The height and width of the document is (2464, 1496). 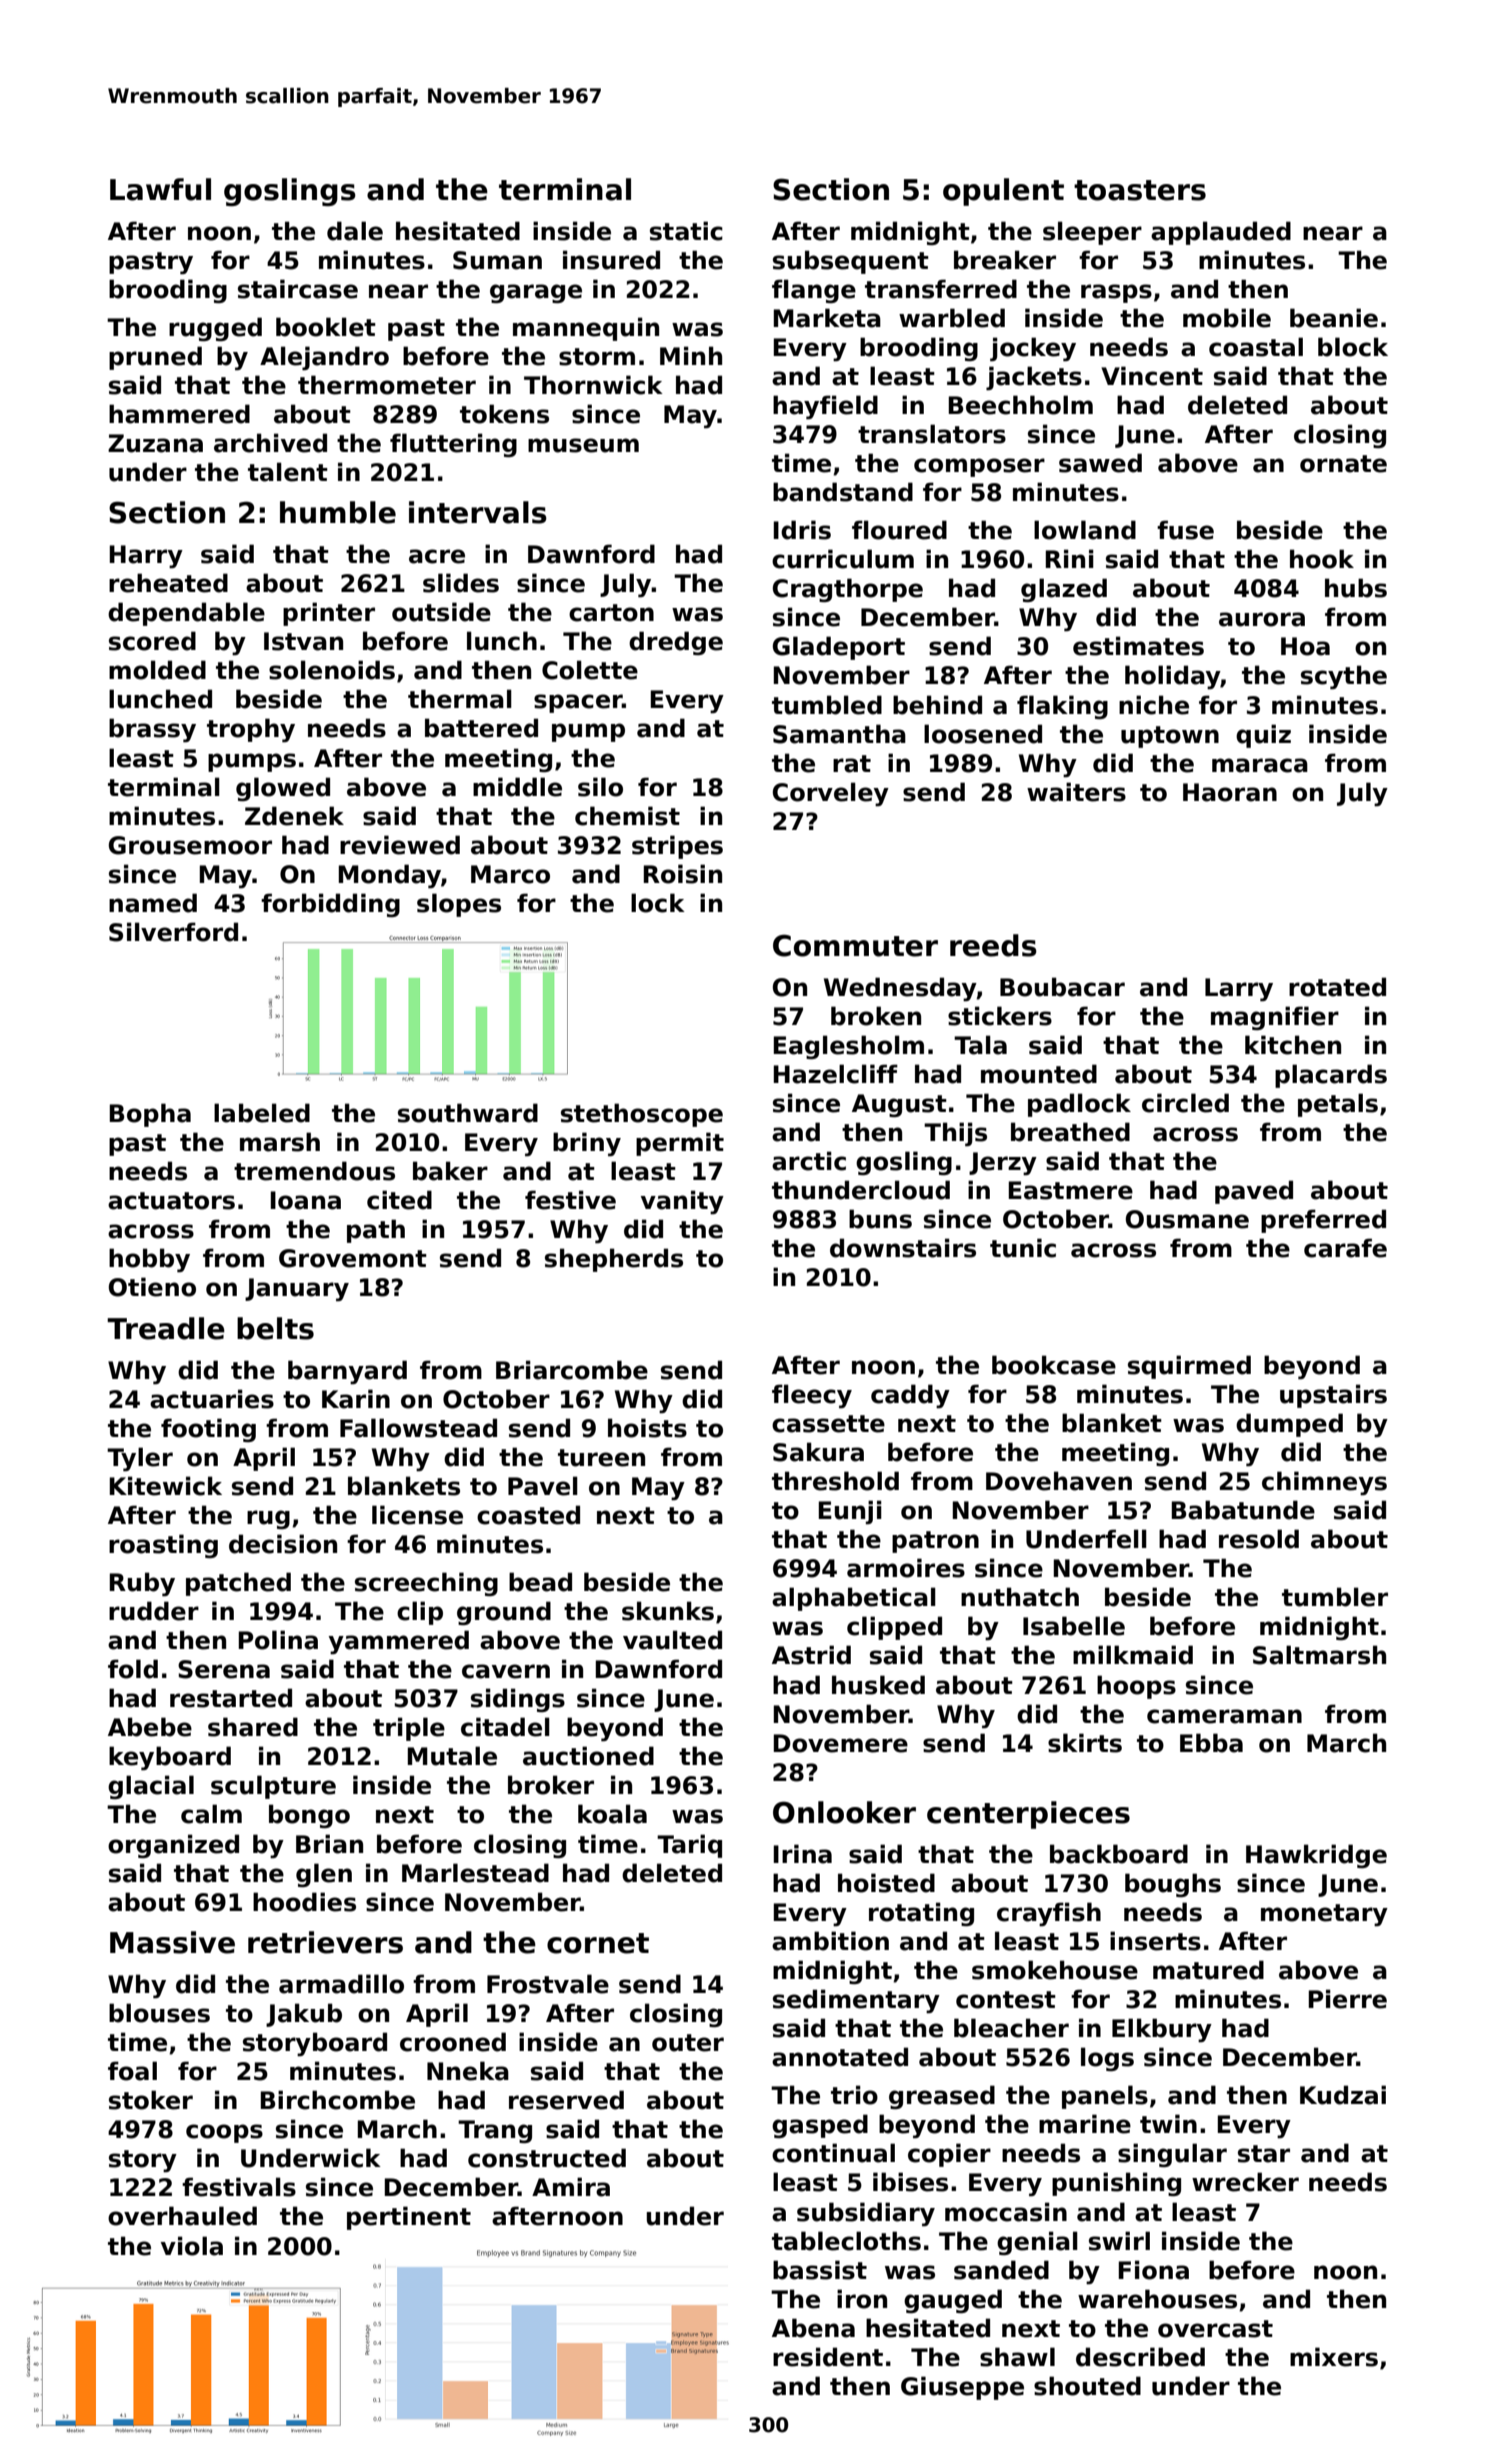 I want to click on shouted, so click(x=1087, y=2386).
